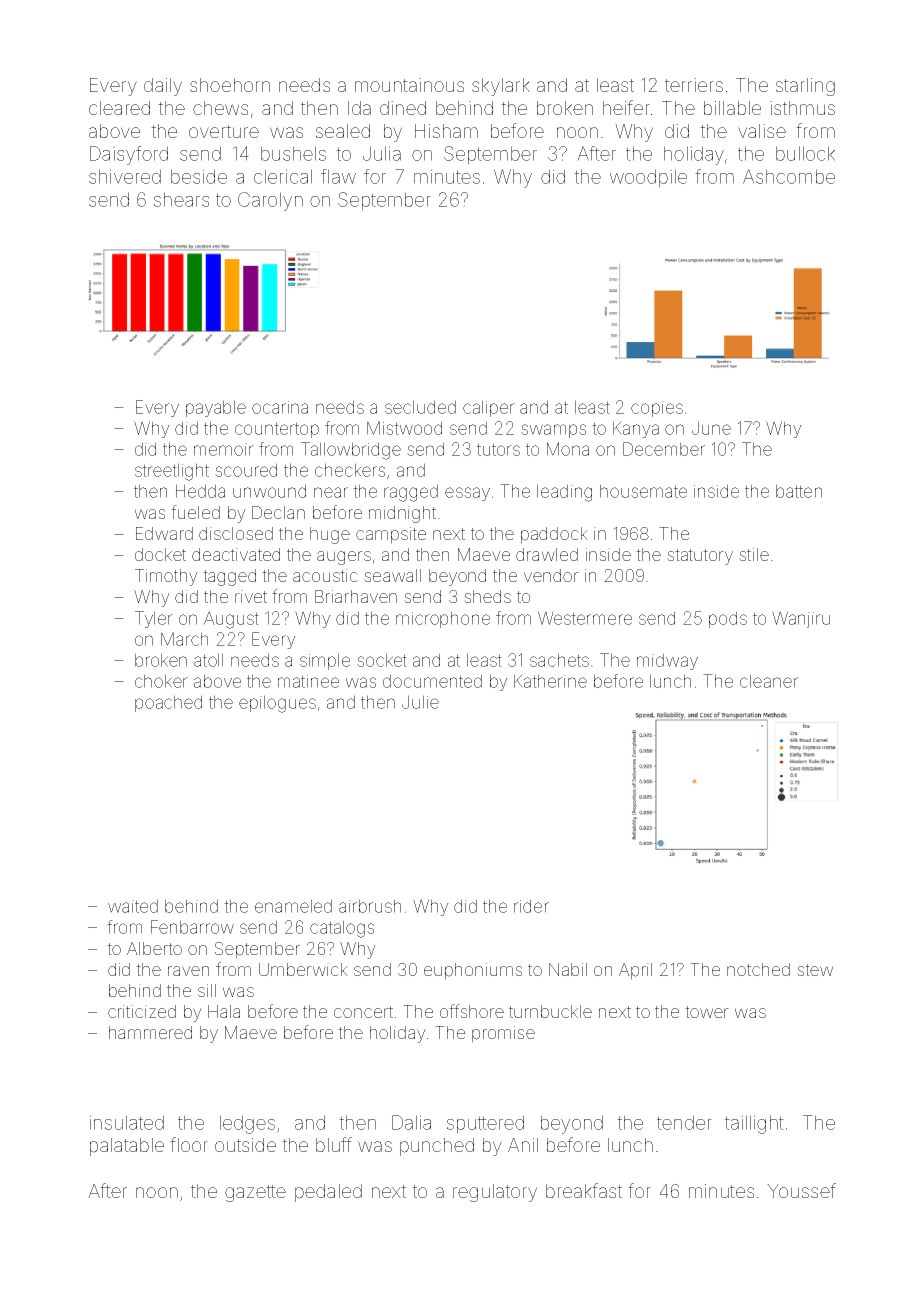 Image resolution: width=924 pixels, height=1311 pixels. Describe the element at coordinates (769, 681) in the screenshot. I see `cleaner` at that location.
